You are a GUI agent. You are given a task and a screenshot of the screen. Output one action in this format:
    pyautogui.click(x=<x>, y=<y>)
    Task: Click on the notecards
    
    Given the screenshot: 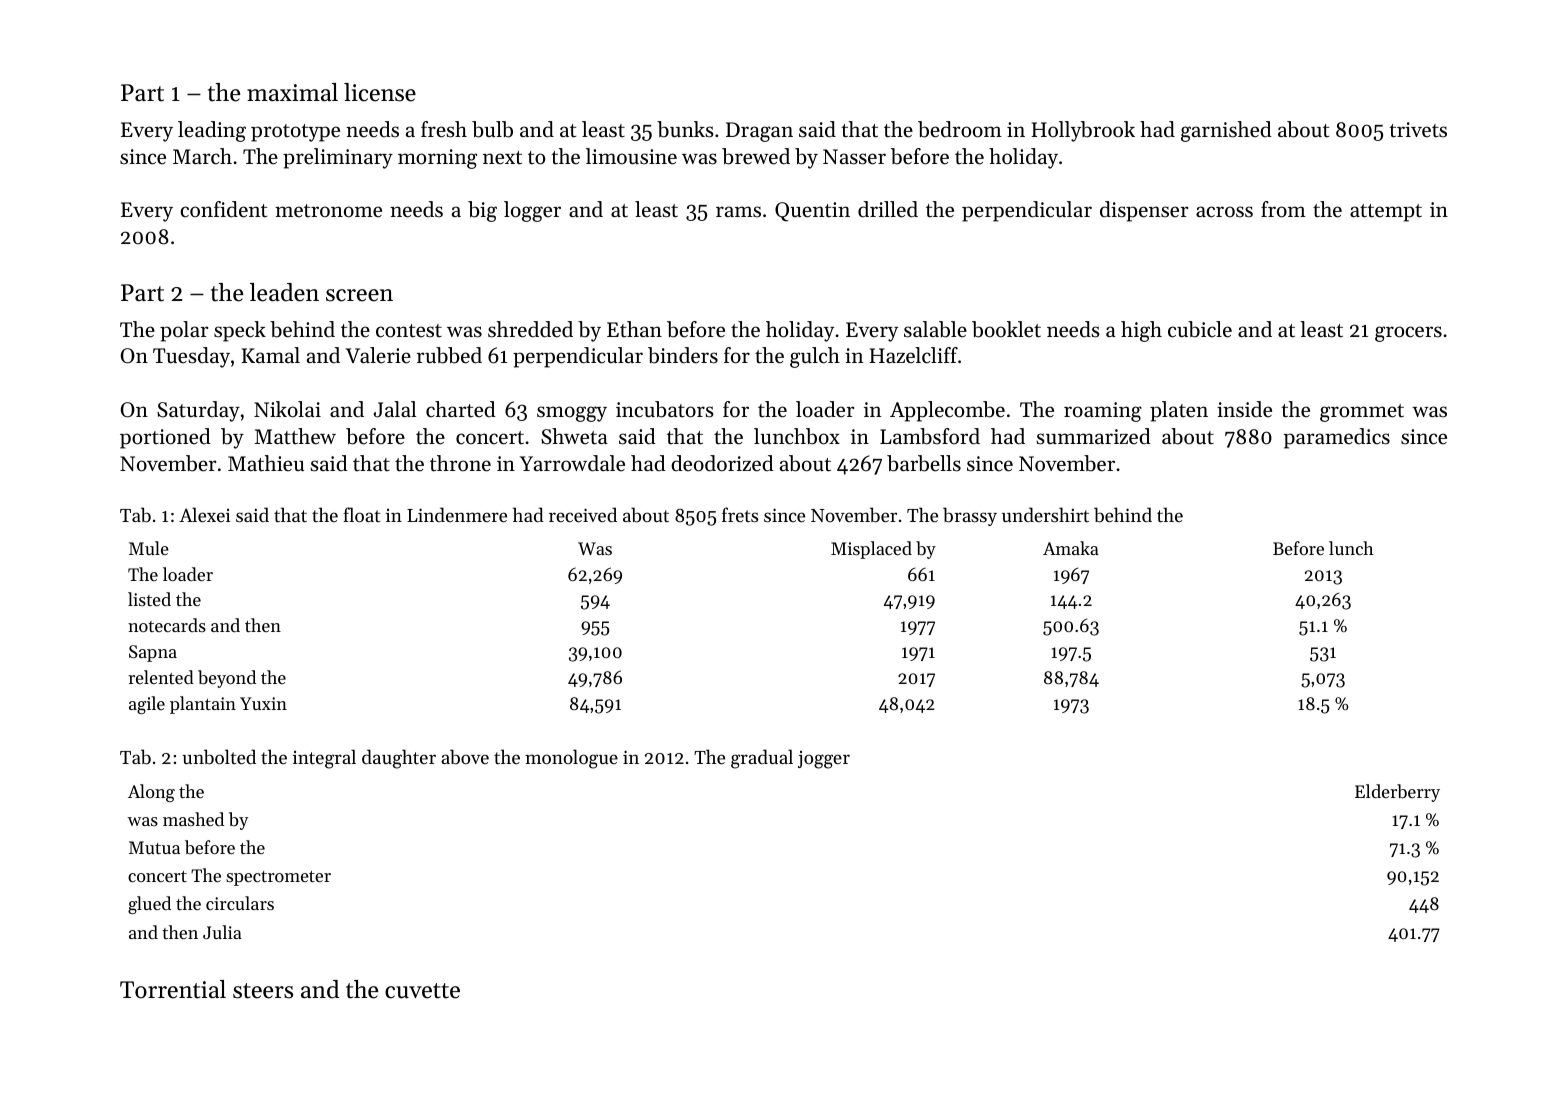 What is the action you would take?
    pyautogui.click(x=167, y=625)
